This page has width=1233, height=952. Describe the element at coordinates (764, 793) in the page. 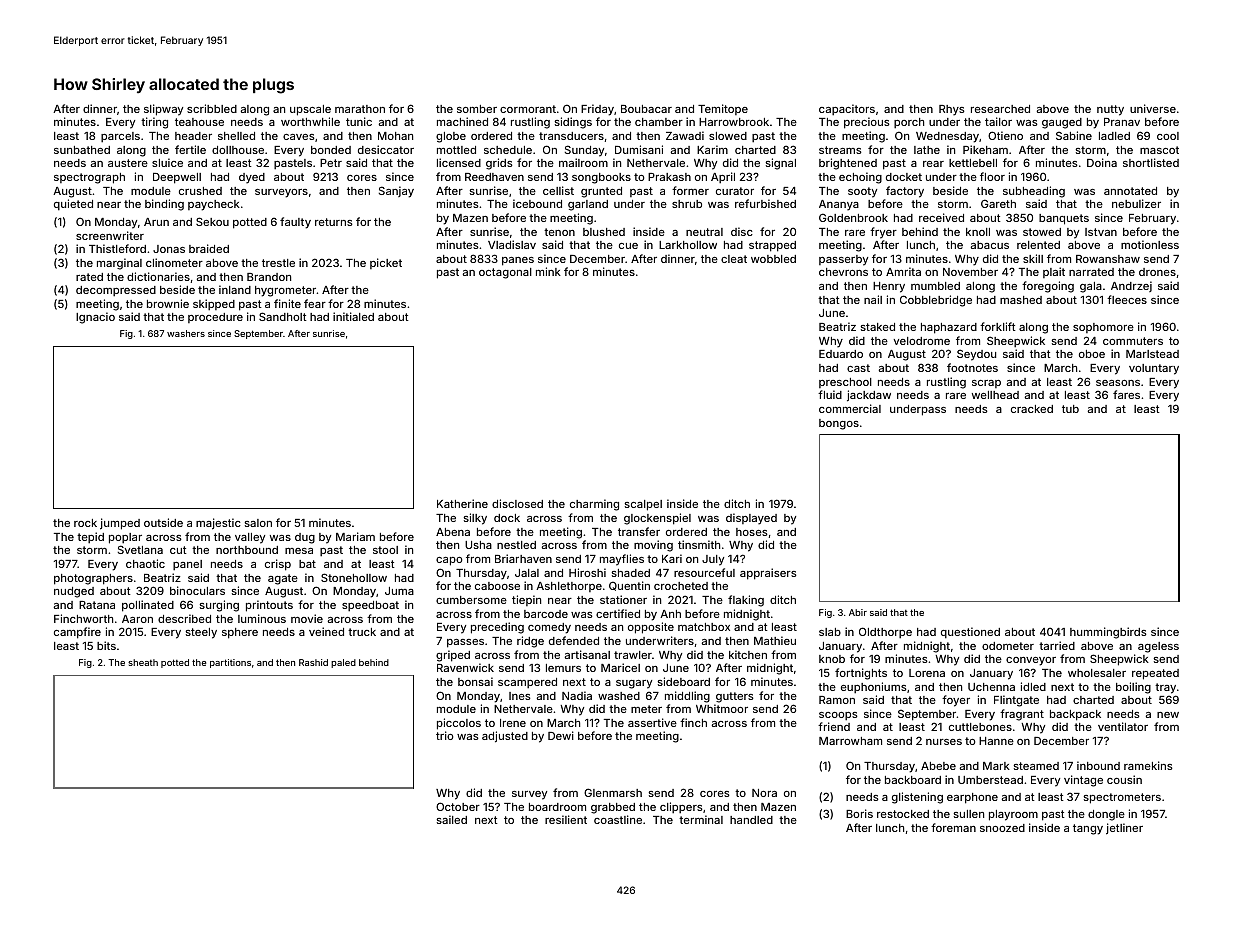

I see `Nora` at that location.
